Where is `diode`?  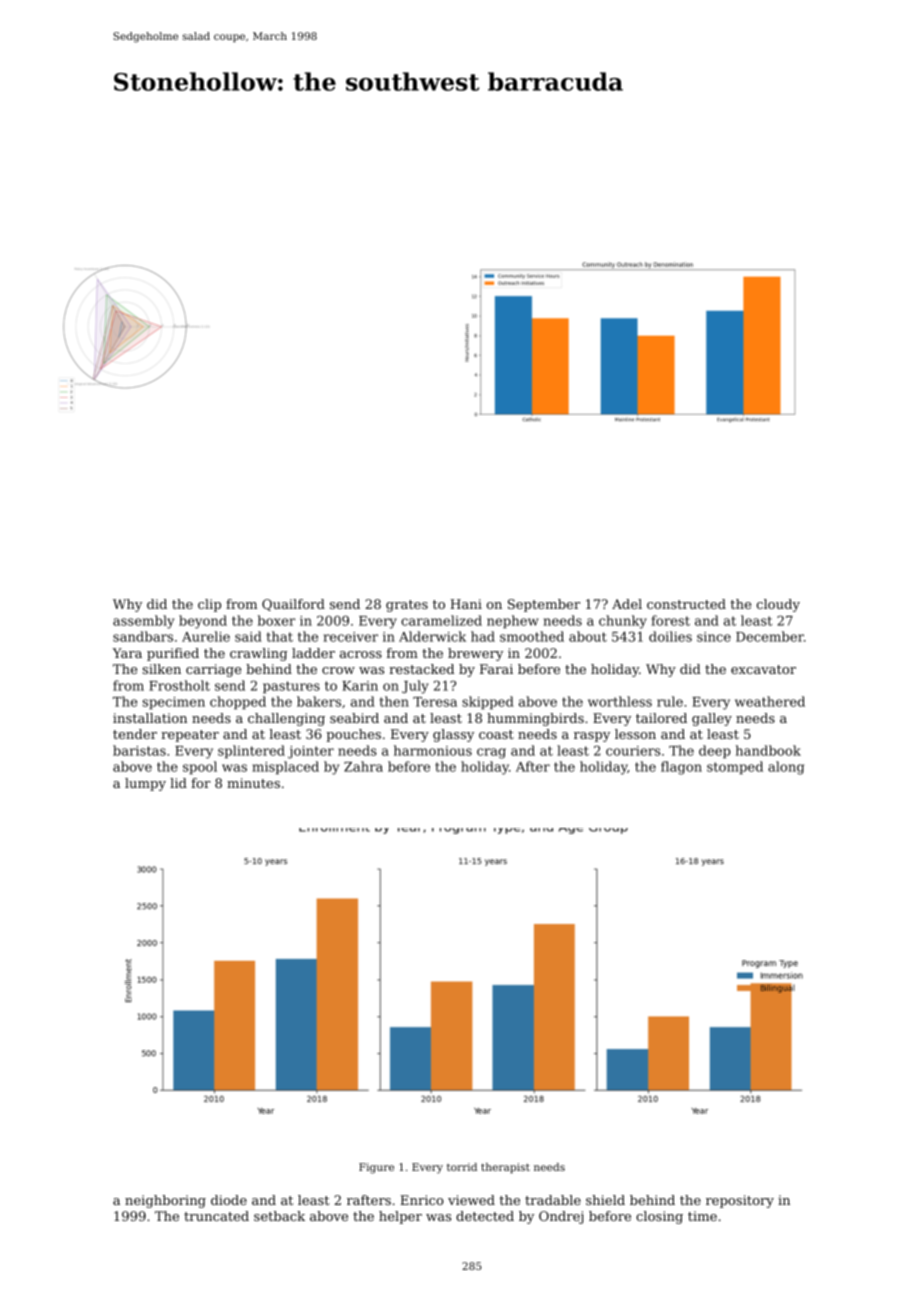
diode is located at coordinates (229, 1200).
